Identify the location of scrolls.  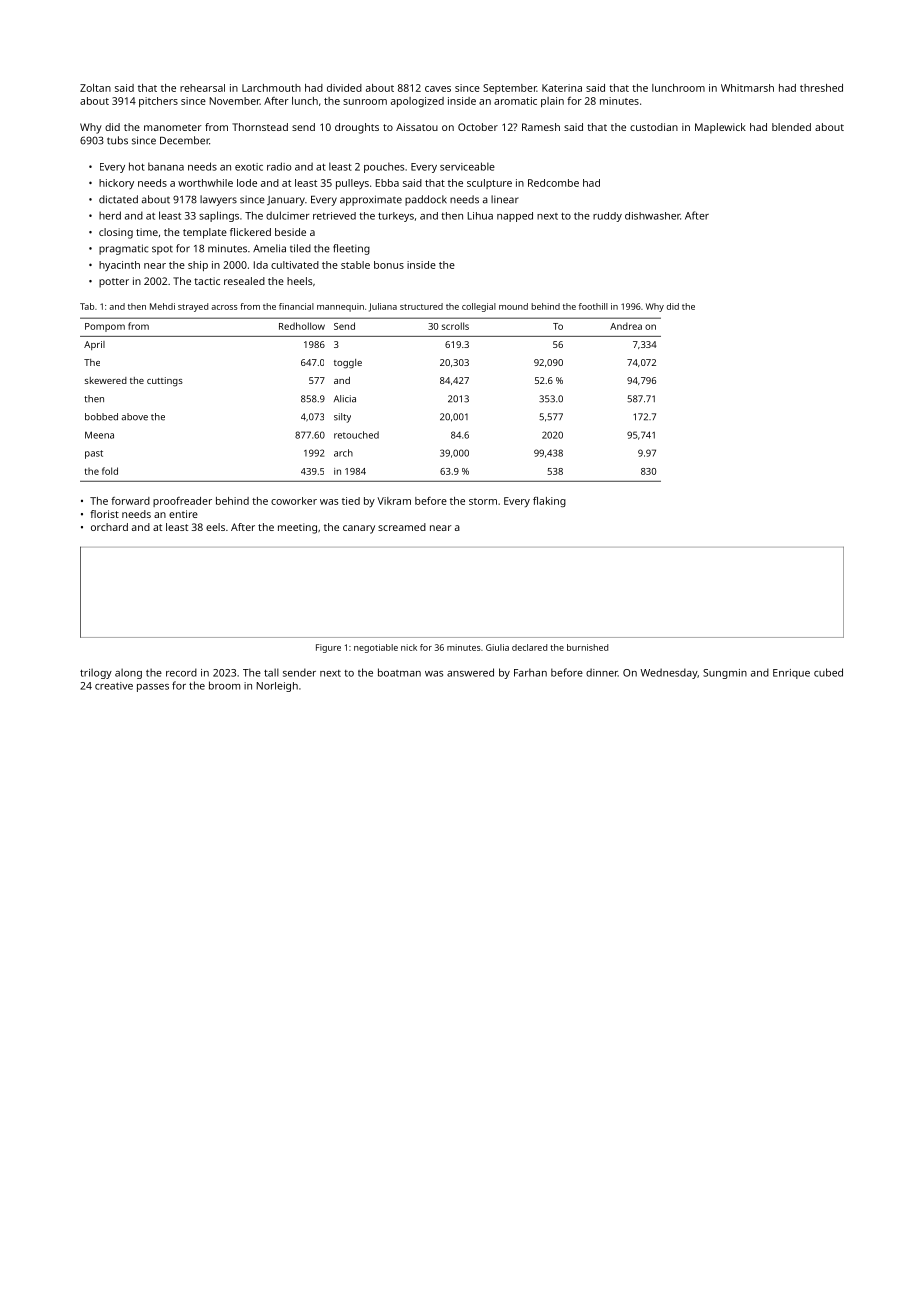
(455, 326).
